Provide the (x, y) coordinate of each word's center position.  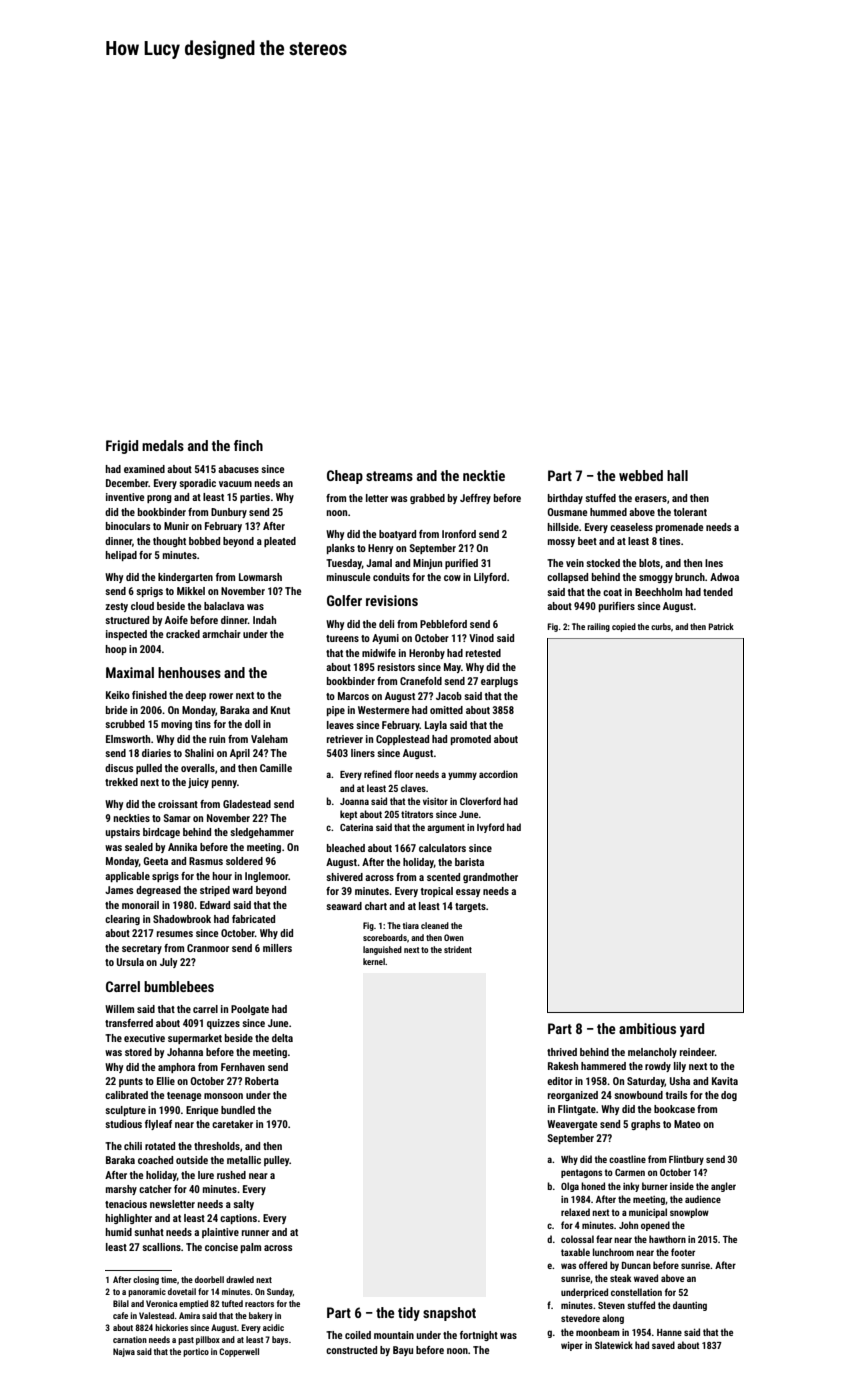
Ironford (459, 534)
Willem (119, 1009)
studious (123, 1124)
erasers (651, 499)
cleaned (435, 925)
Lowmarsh (260, 577)
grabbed (427, 499)
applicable (127, 877)
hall (677, 475)
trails (676, 1095)
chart (376, 906)
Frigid (122, 447)
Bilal (121, 1303)
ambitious (647, 1028)
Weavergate (572, 1125)
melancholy (652, 1053)
